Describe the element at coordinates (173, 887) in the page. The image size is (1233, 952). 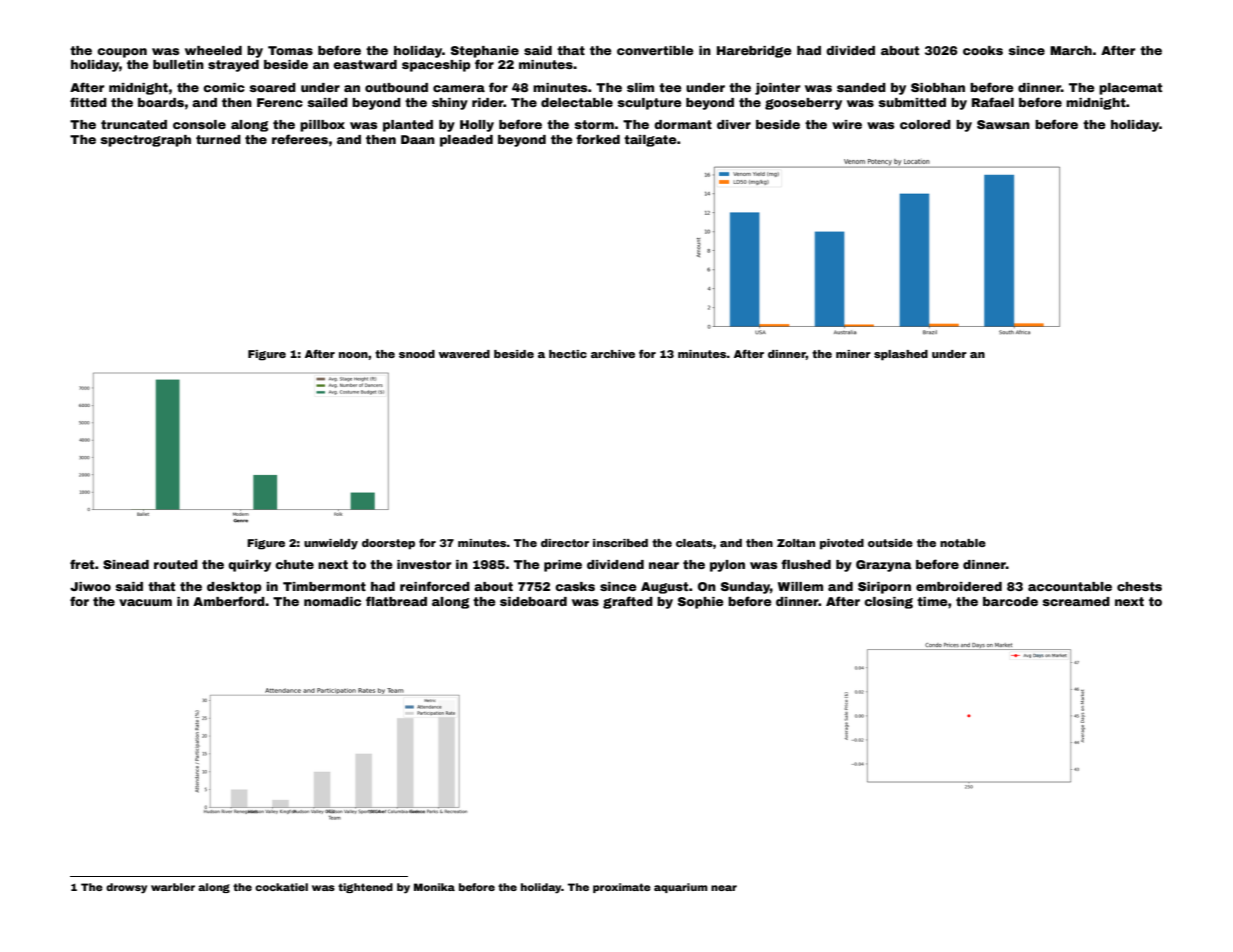
I see `warbler` at that location.
